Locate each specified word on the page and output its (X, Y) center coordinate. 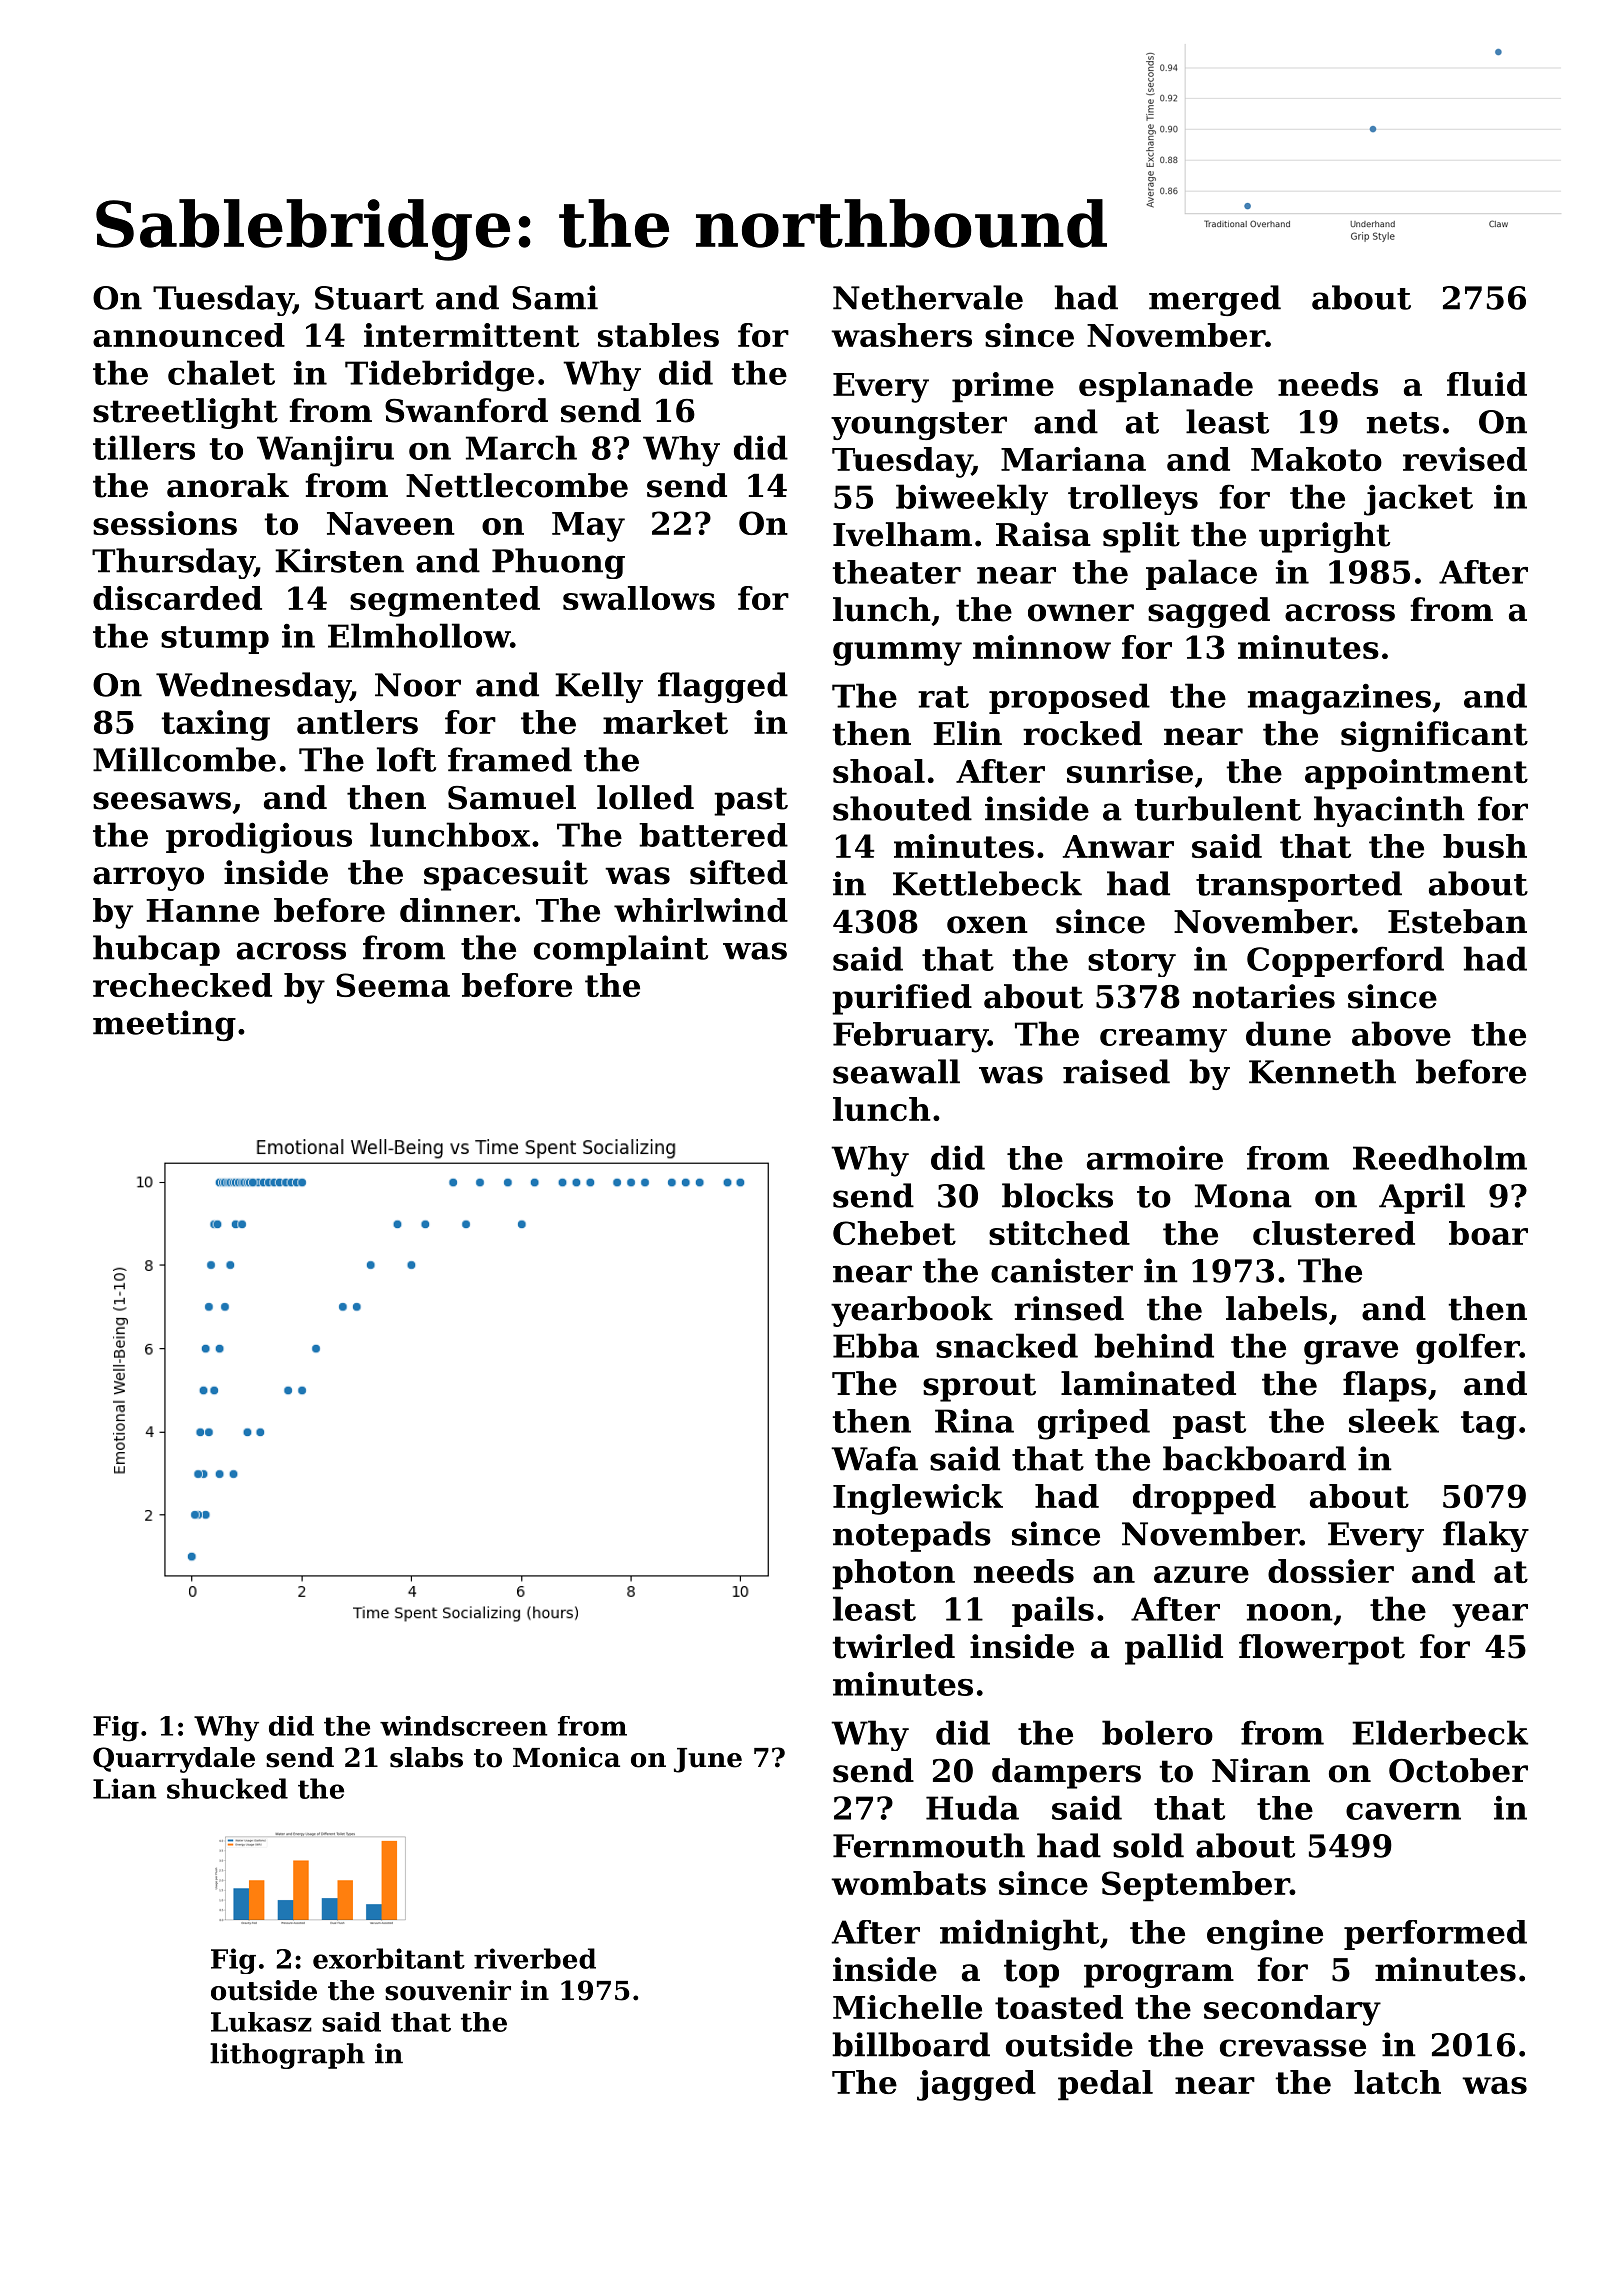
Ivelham (902, 534)
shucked (227, 1788)
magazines (1339, 699)
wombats (908, 1883)
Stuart (369, 298)
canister (1062, 1270)
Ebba (876, 1345)
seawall (896, 1071)
